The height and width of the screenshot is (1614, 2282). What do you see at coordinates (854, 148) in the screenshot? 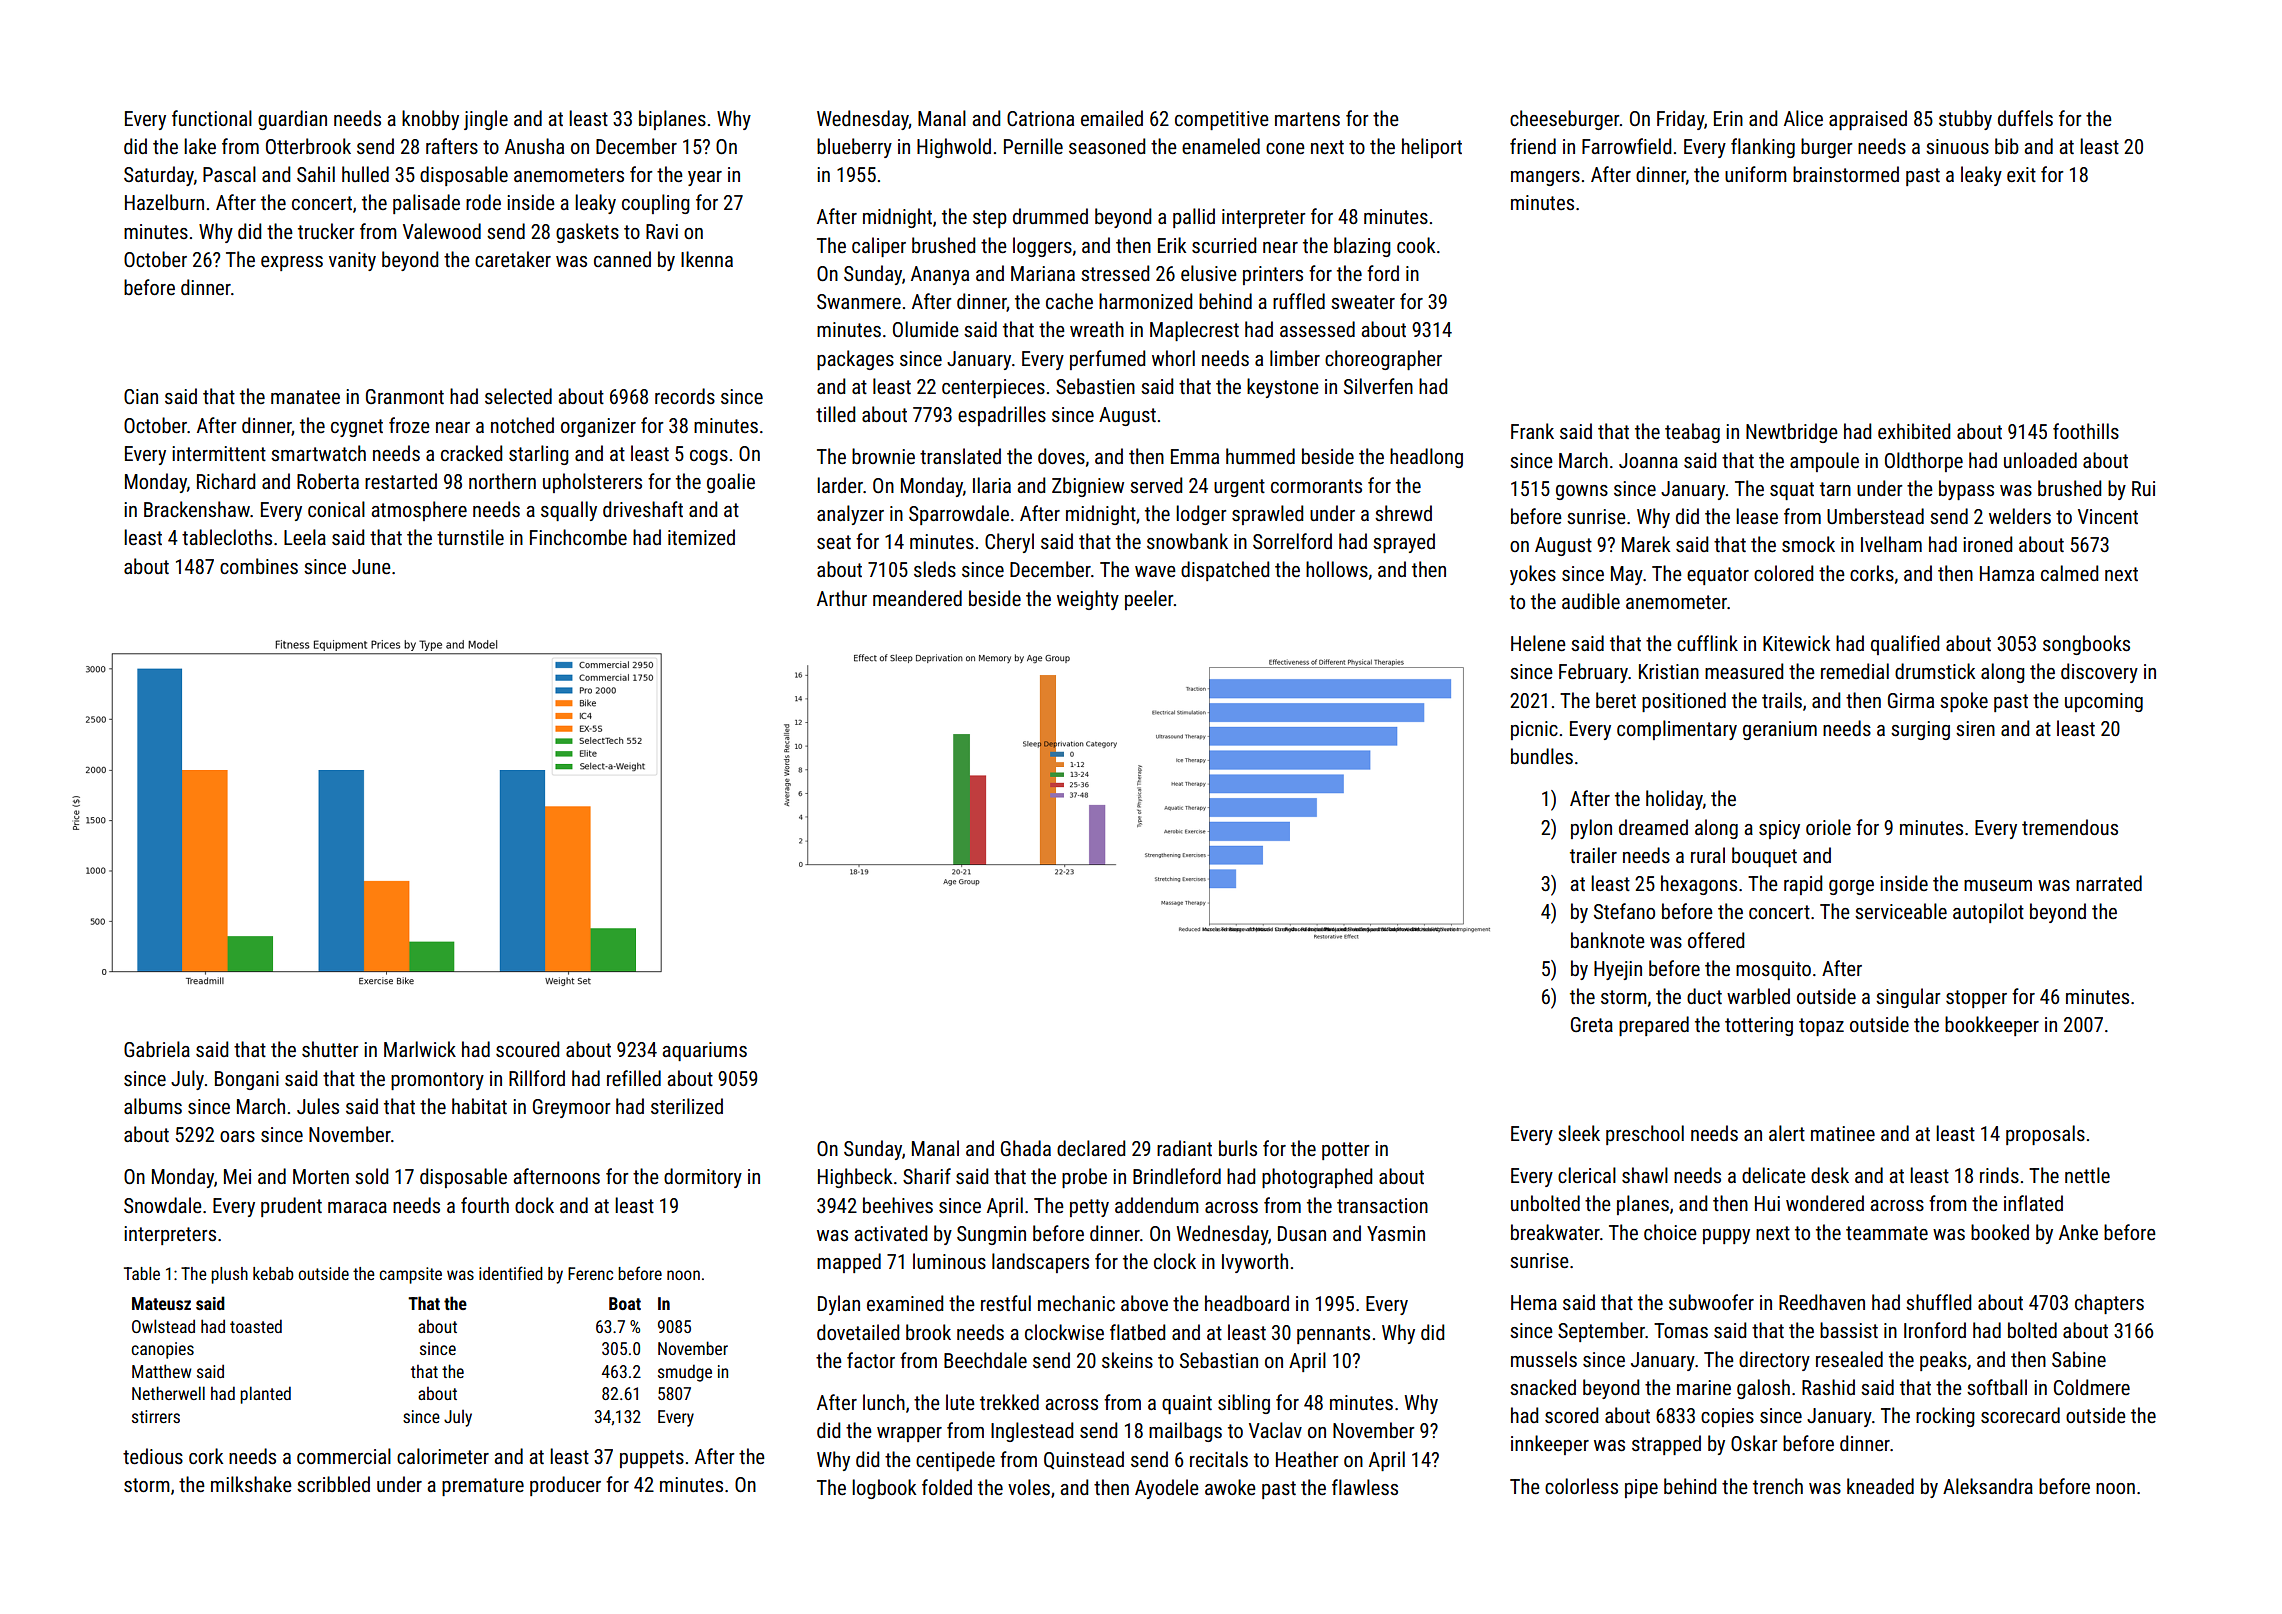
I see `blueberry` at bounding box center [854, 148].
